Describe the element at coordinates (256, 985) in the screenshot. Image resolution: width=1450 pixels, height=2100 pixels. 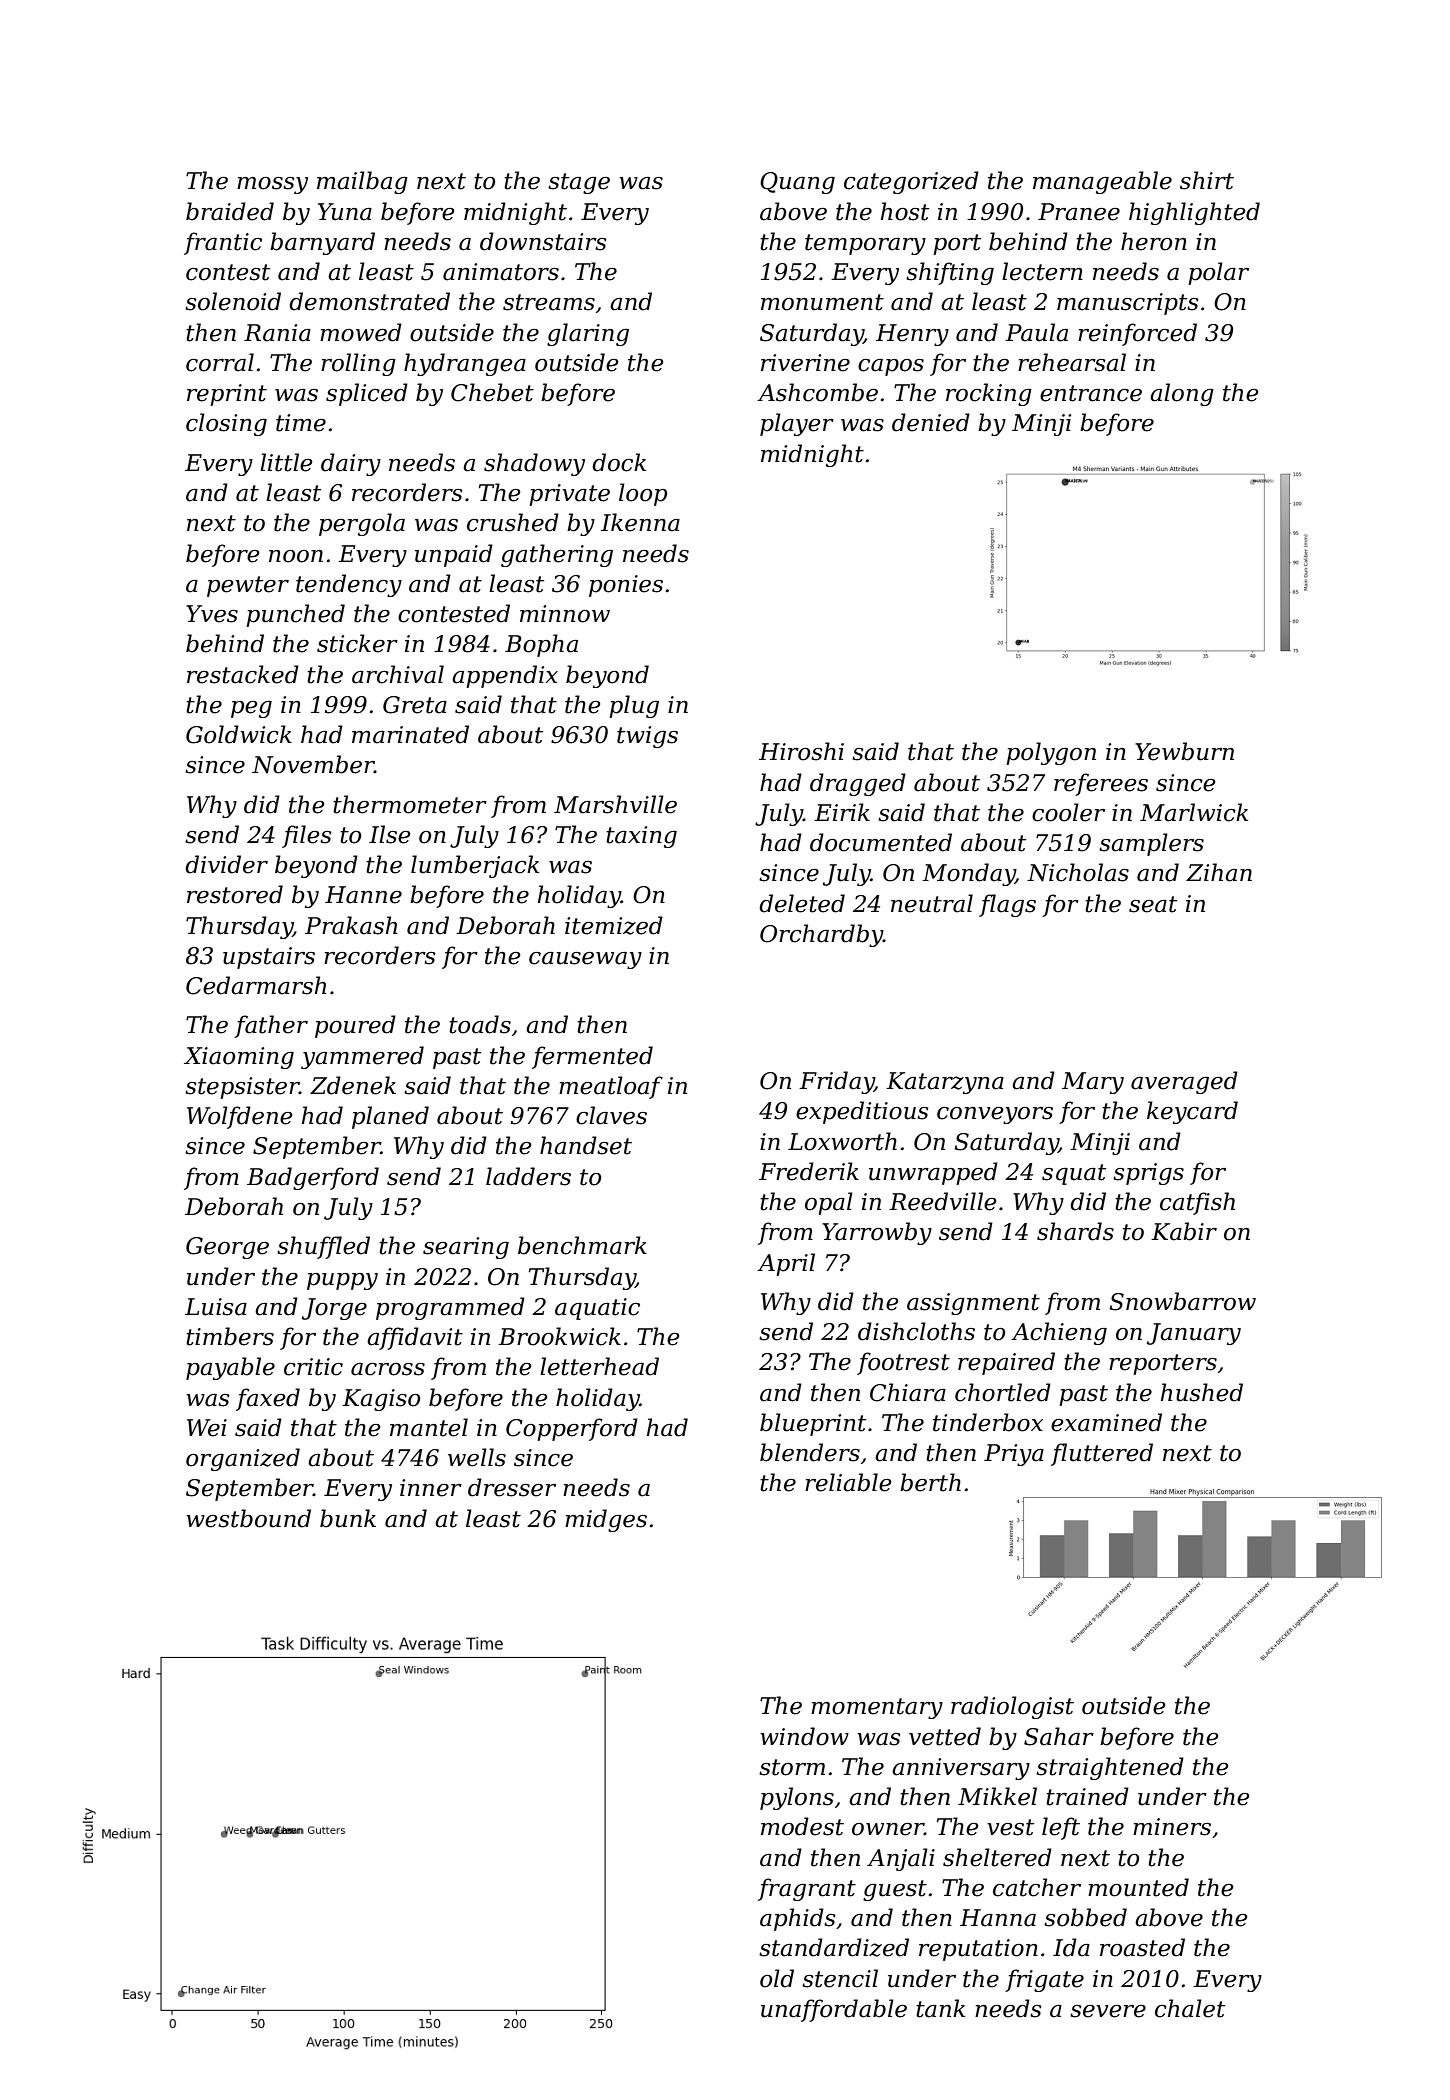
I see `Cedarmarsh` at that location.
